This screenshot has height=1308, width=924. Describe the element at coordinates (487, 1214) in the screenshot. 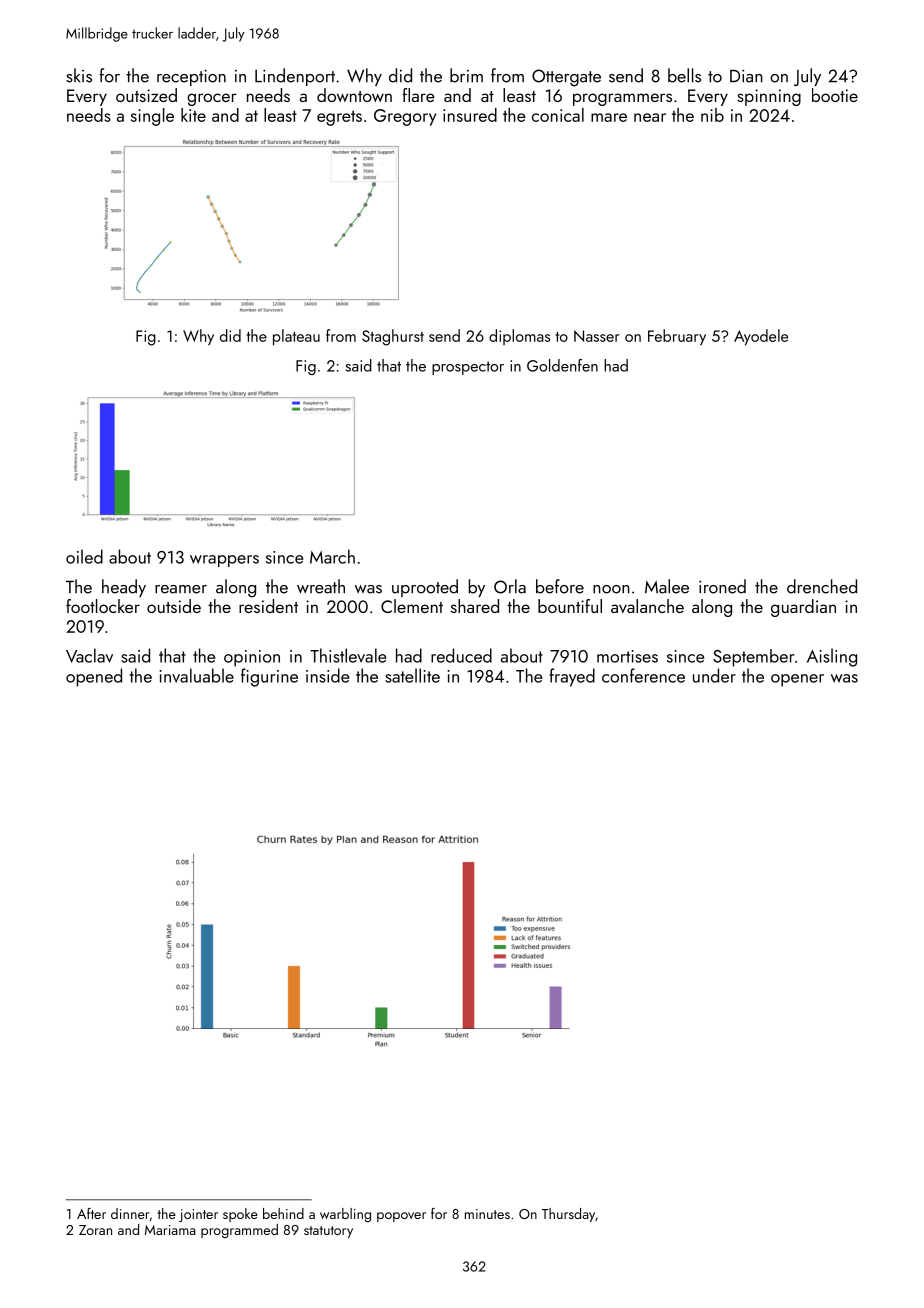

I see `minutes` at that location.
